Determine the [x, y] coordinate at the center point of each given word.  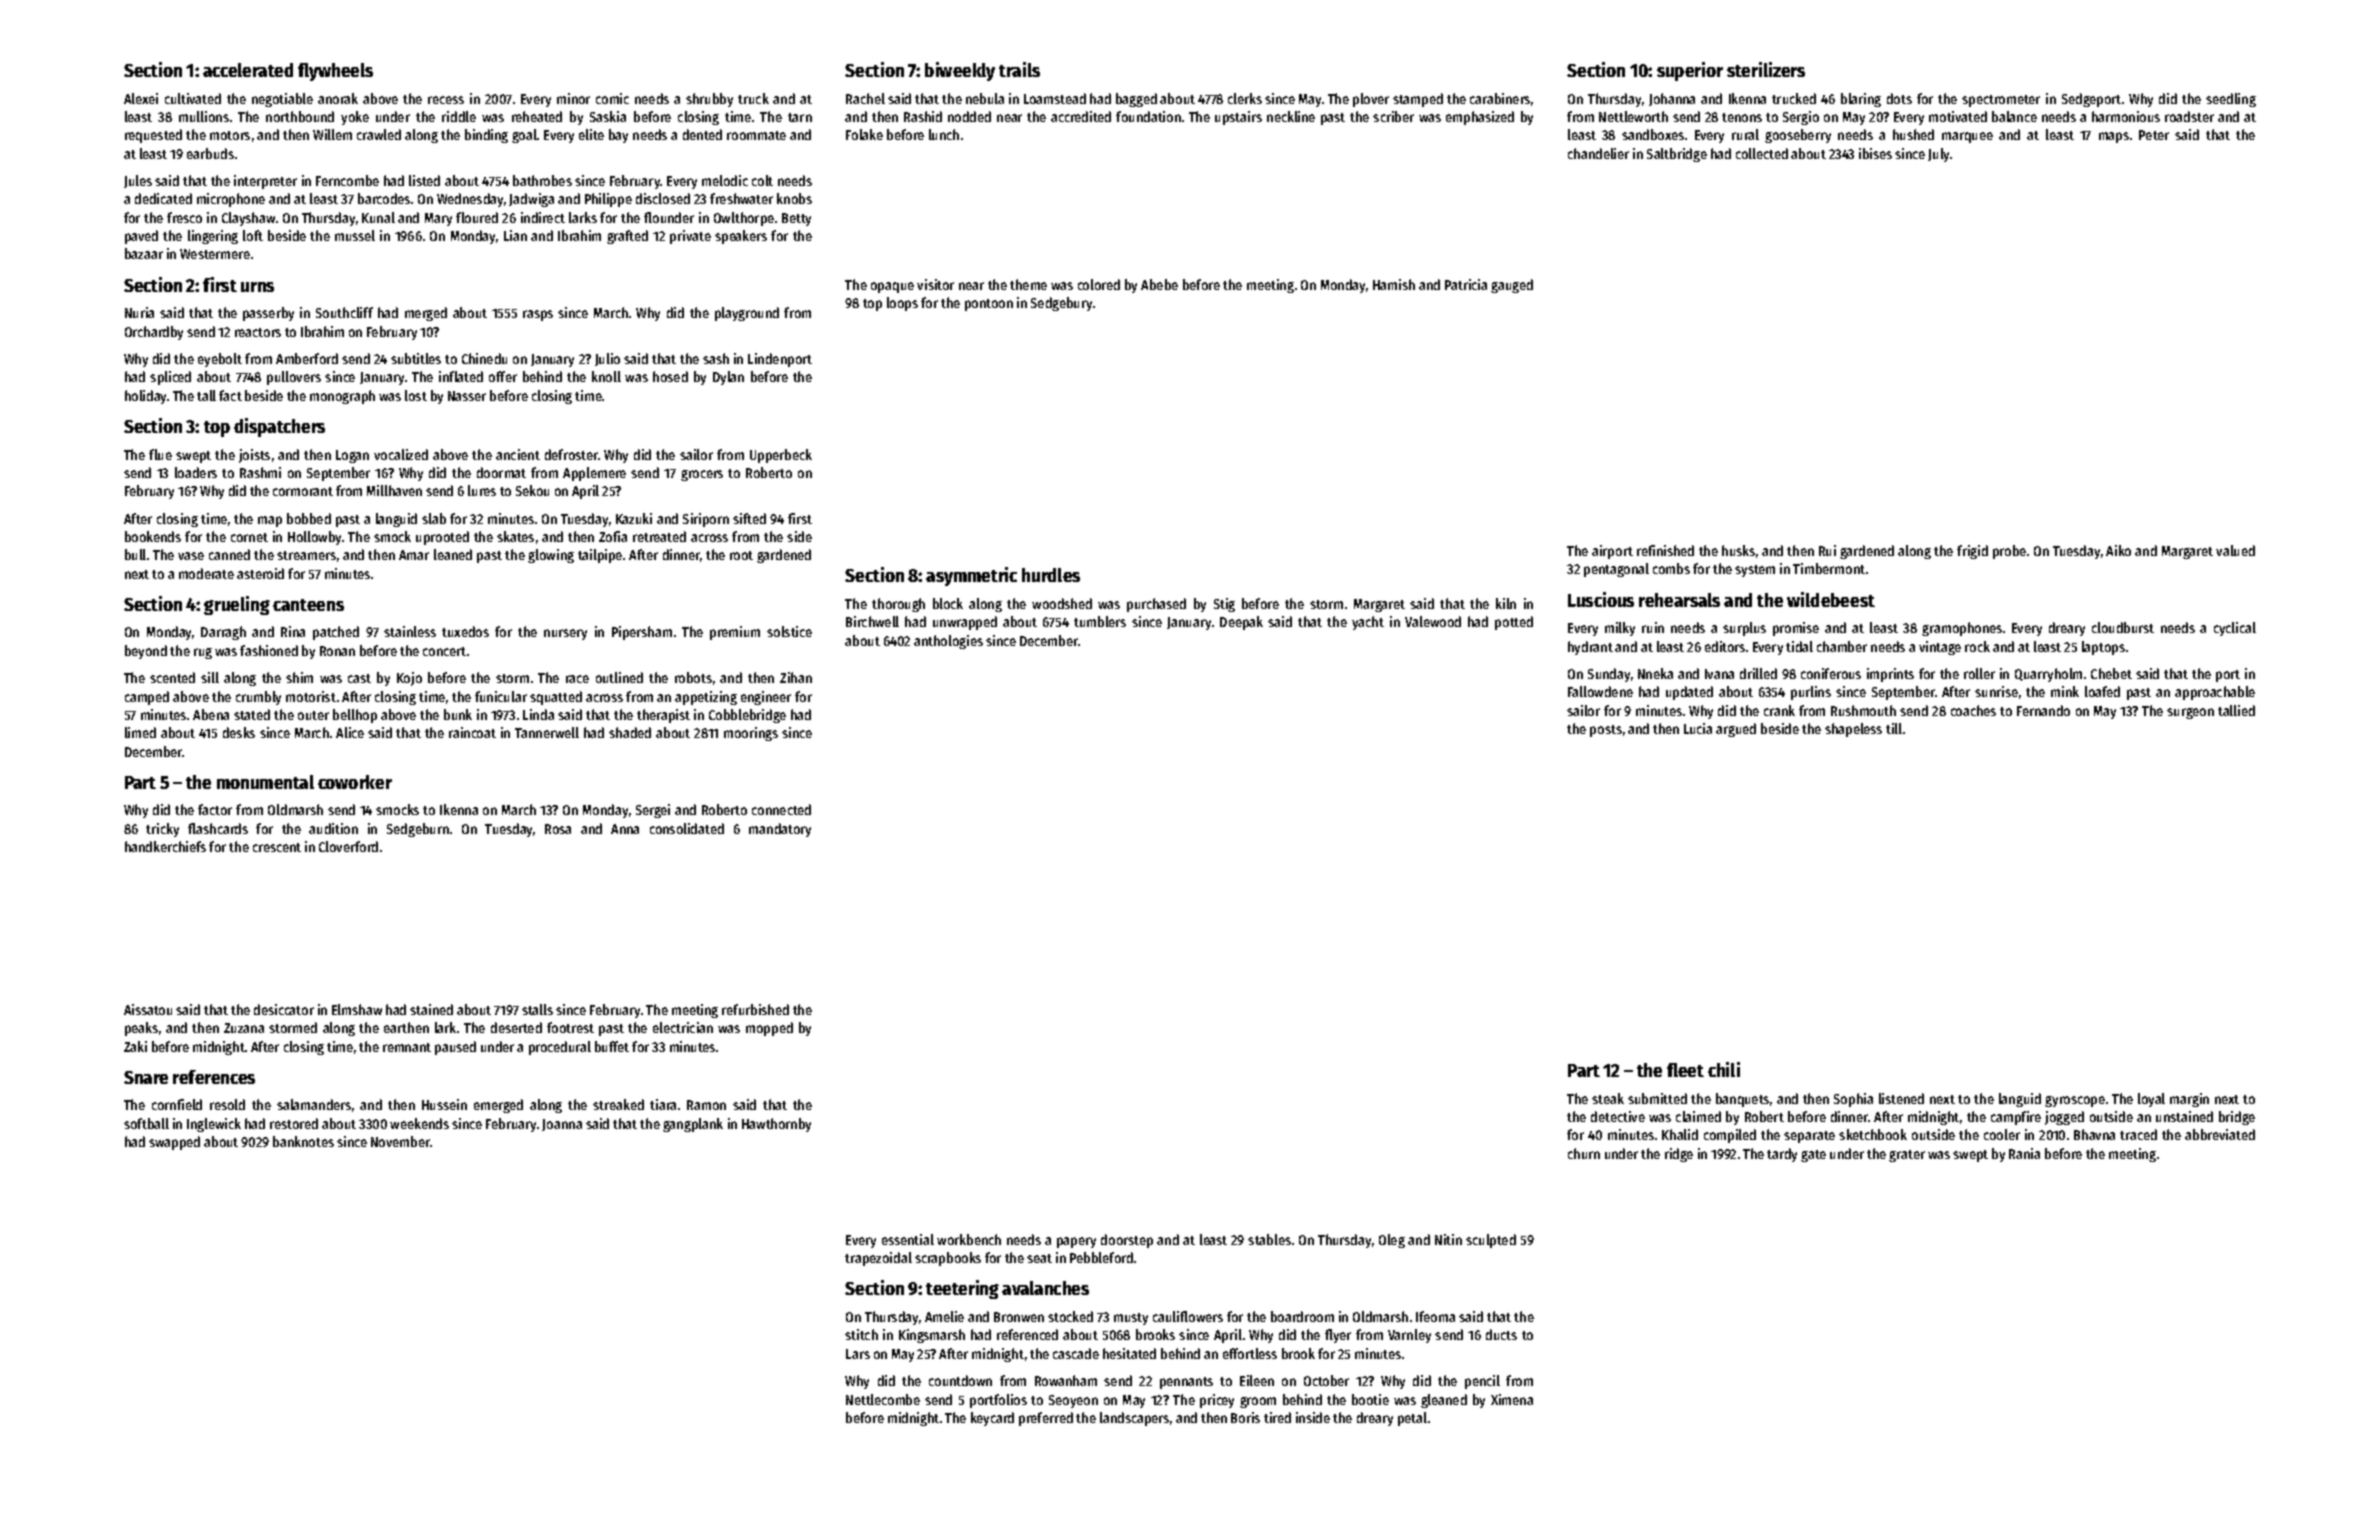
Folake [864, 134]
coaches [1973, 710]
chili [1724, 1069]
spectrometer [2001, 101]
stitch [861, 1334]
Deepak [1241, 623]
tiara [663, 1104]
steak [1608, 1098]
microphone [231, 200]
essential [908, 1239]
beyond [146, 652]
